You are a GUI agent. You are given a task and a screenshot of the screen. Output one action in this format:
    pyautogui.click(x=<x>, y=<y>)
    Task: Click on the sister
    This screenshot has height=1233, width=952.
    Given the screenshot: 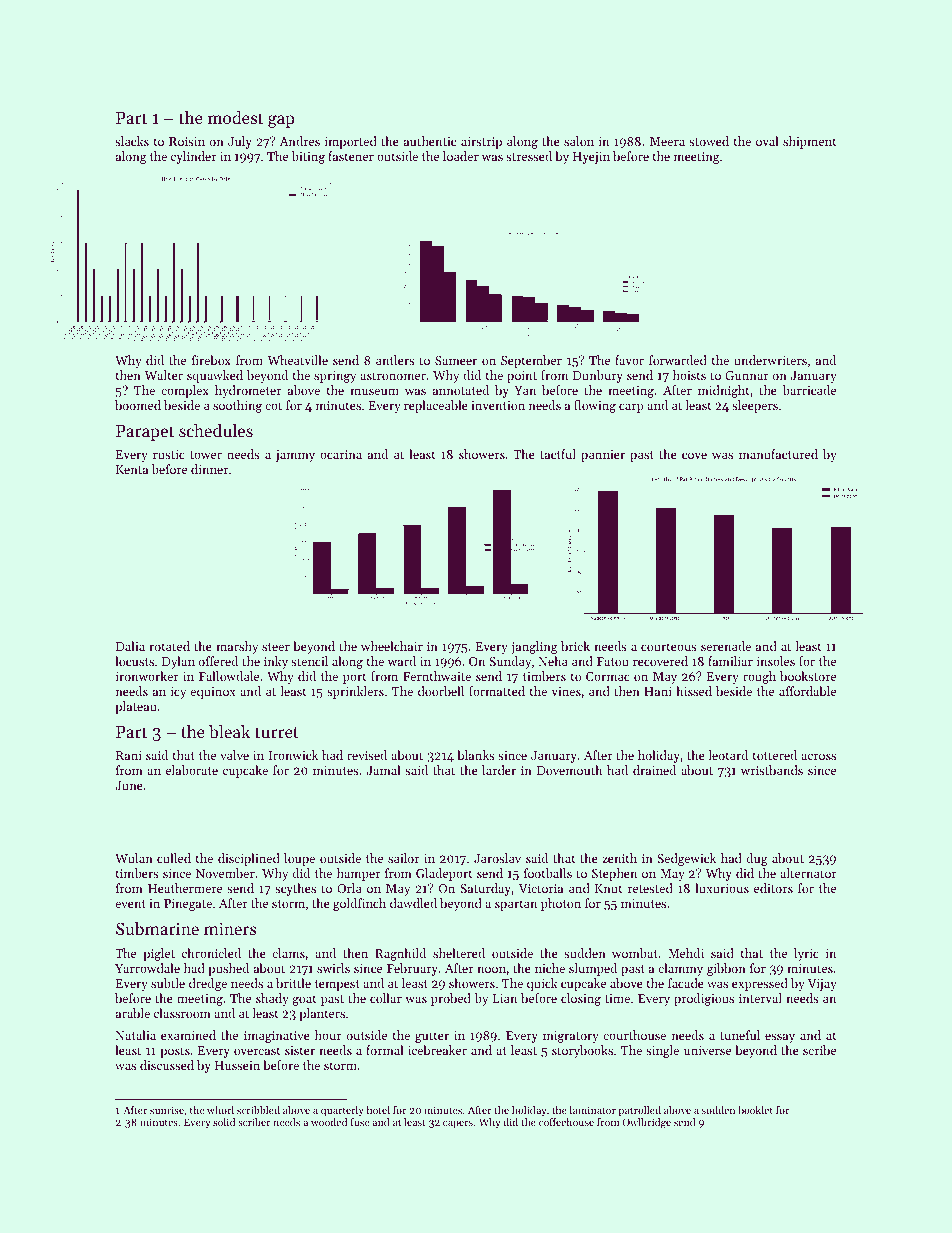 What is the action you would take?
    pyautogui.click(x=300, y=1050)
